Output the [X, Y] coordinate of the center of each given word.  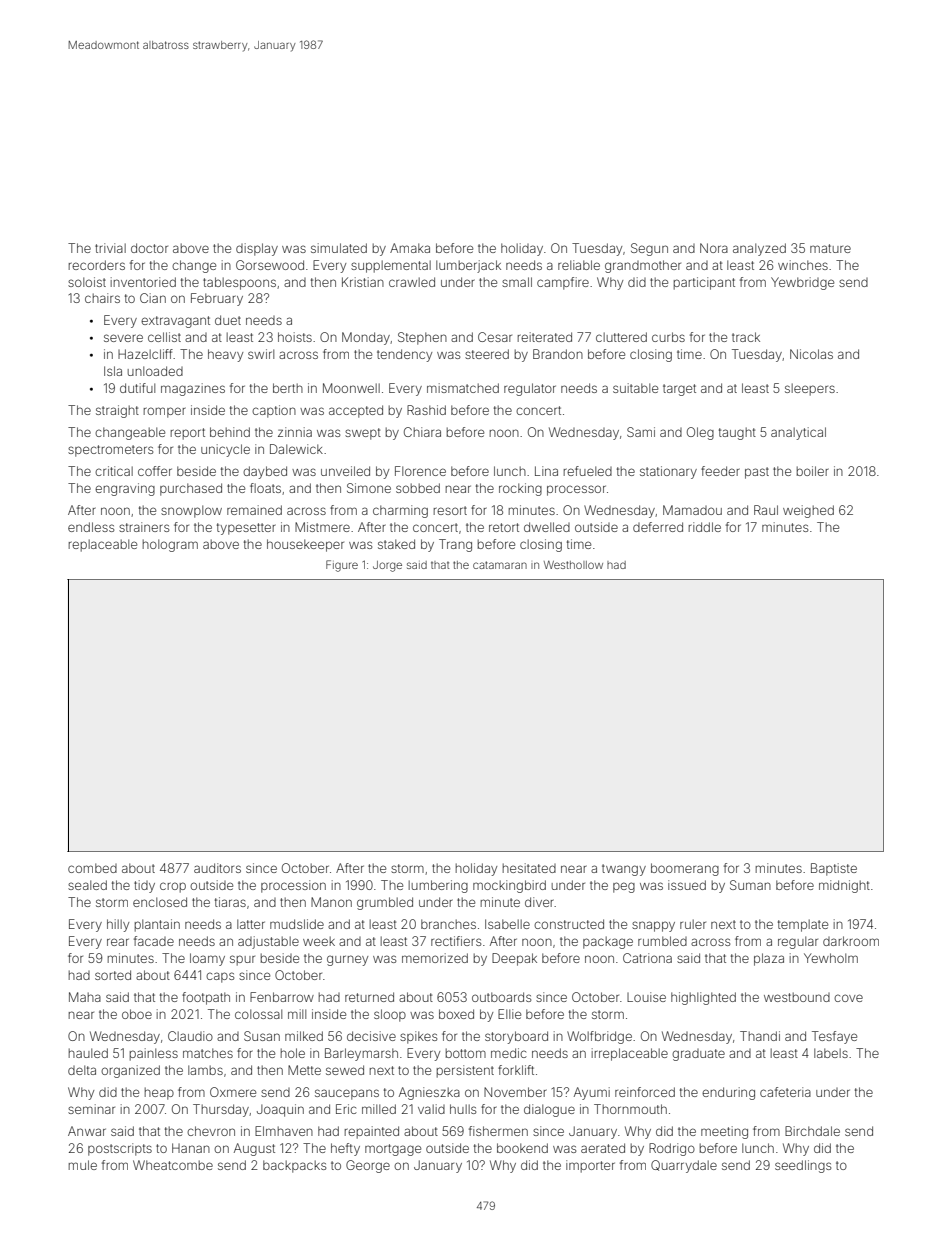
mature [830, 248]
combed [92, 868]
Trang [455, 545]
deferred [658, 527]
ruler [693, 924]
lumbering [438, 886]
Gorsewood [270, 265]
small [517, 282]
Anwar [87, 1131]
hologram [170, 545]
